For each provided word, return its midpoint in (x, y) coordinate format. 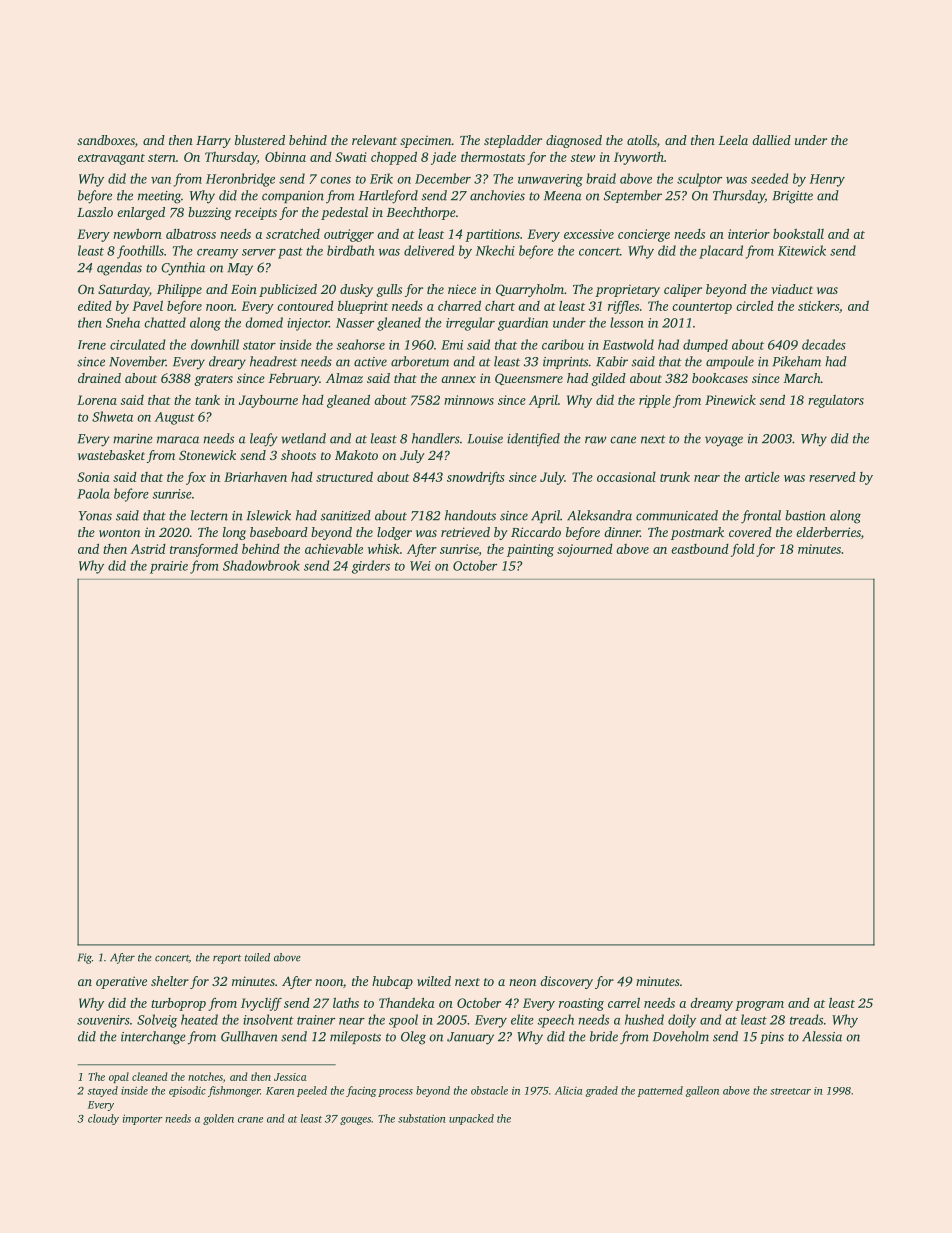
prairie (169, 567)
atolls (642, 140)
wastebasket (111, 455)
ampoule (730, 362)
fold (743, 550)
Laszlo (95, 212)
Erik (381, 178)
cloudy (103, 1119)
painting (530, 550)
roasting (581, 1004)
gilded (608, 379)
